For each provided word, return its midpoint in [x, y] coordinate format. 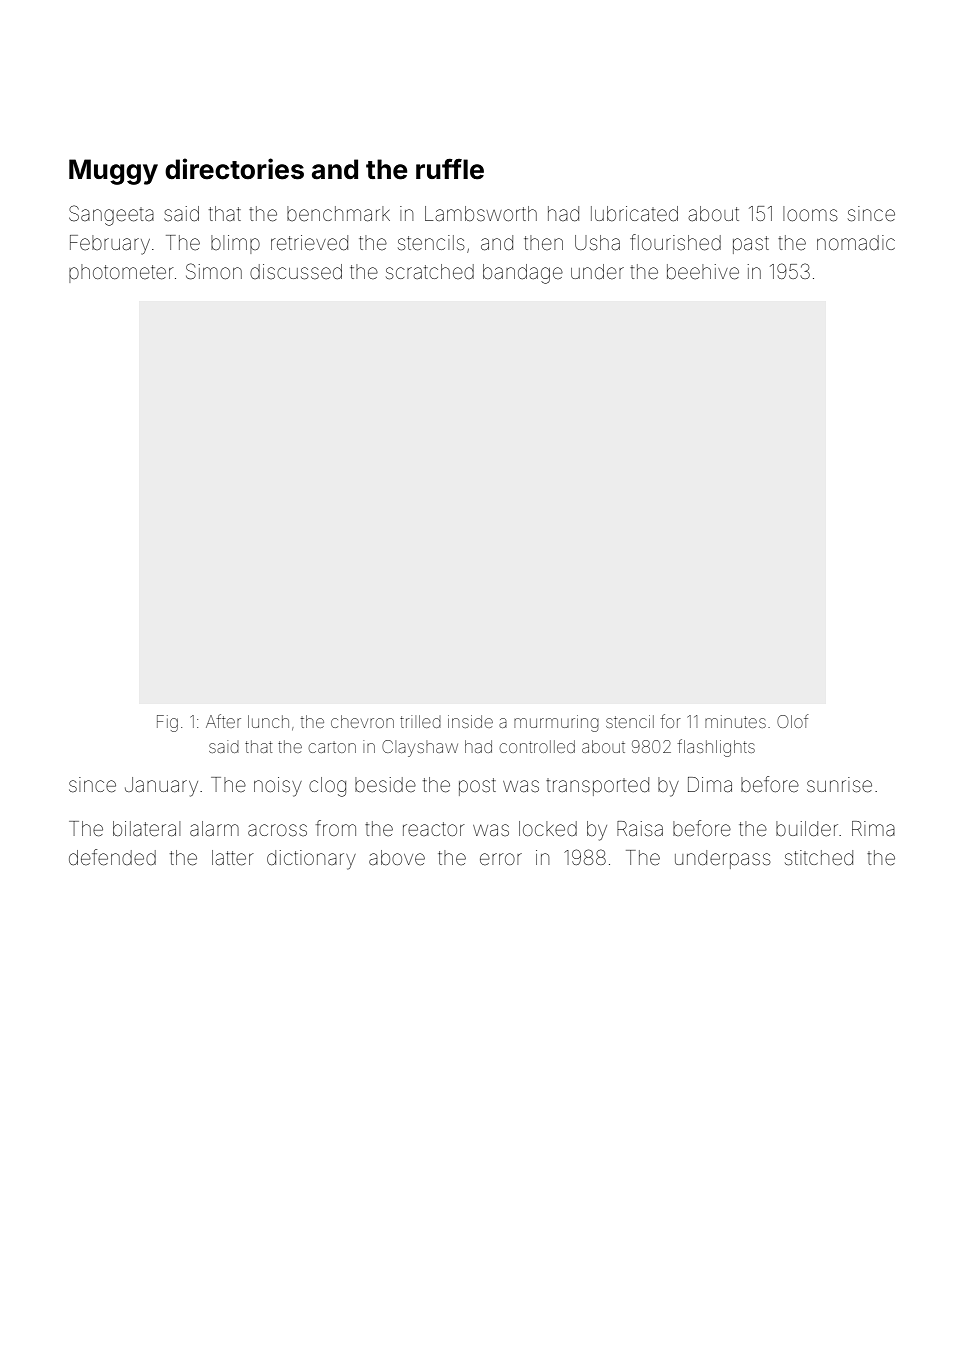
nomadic [856, 242]
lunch [268, 721]
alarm [214, 828]
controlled [537, 746]
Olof [792, 721]
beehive [703, 272]
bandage [523, 274]
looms [810, 213]
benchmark [338, 213]
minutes [735, 721]
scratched [430, 271]
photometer [121, 273]
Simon [214, 271]
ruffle [450, 169]
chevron [362, 721]
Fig [167, 723]
